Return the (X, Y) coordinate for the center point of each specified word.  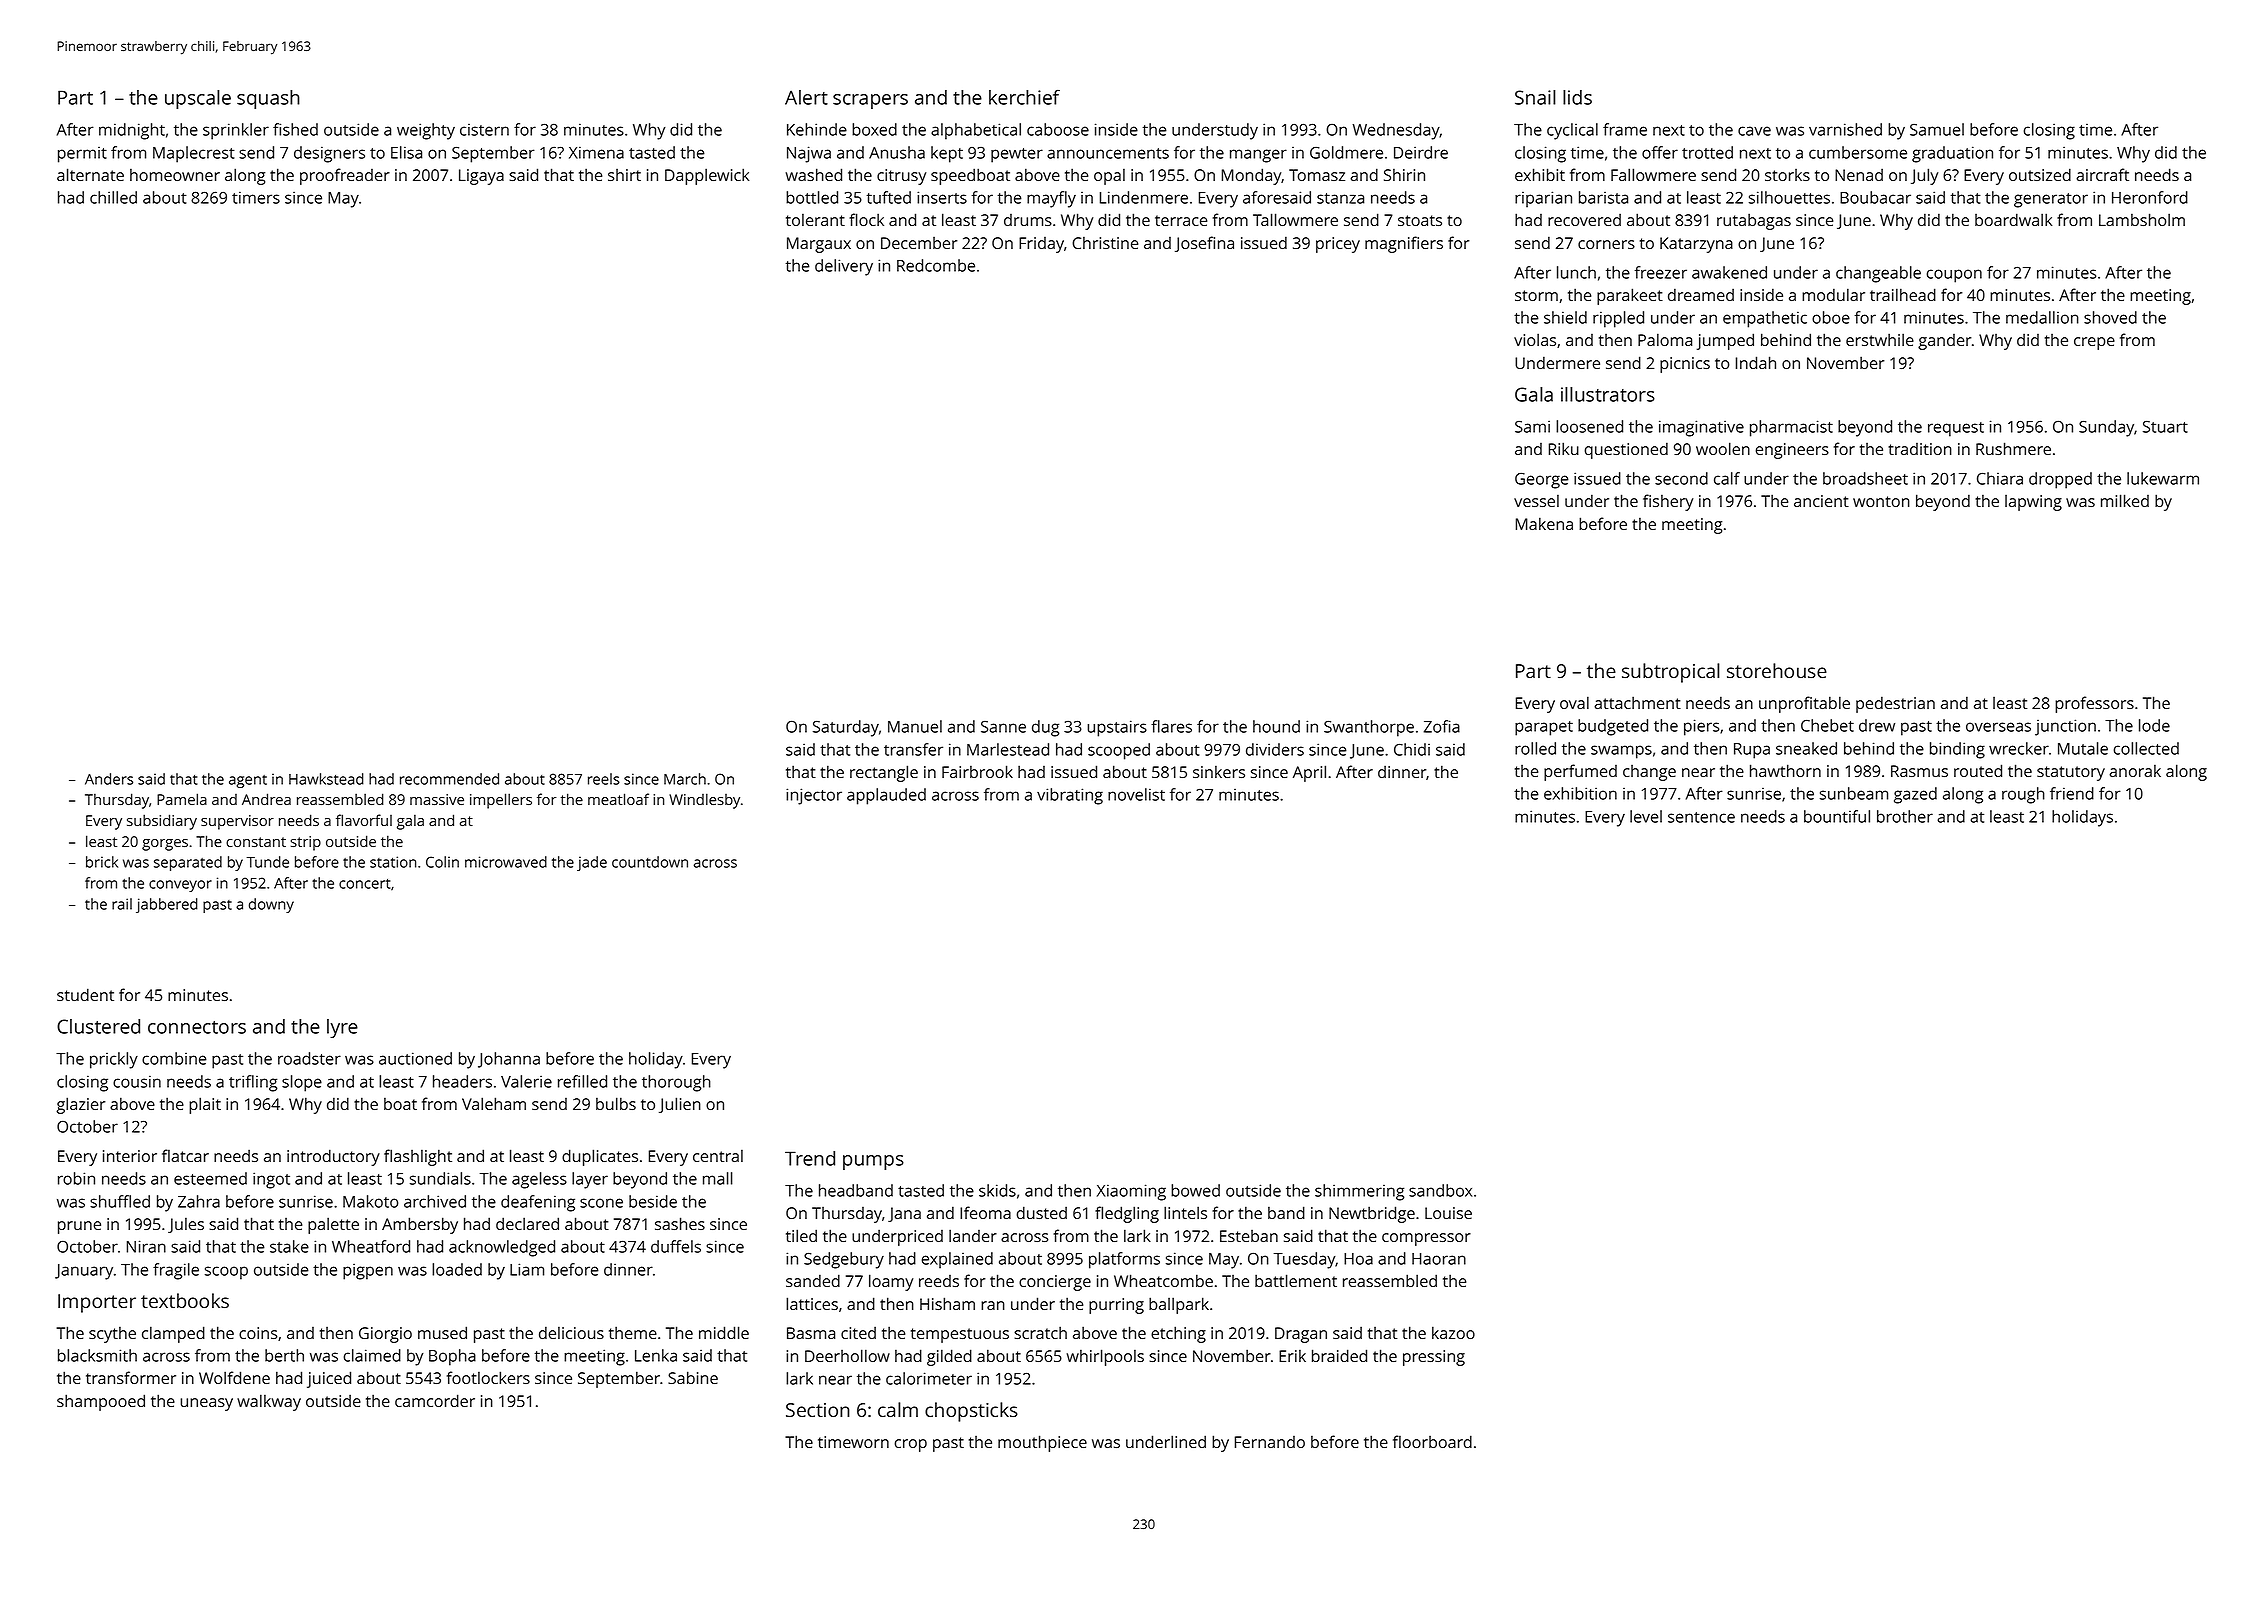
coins (258, 1333)
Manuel (915, 726)
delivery (844, 267)
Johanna (509, 1060)
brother (1905, 816)
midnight (132, 131)
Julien (680, 1105)
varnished (1845, 129)
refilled (582, 1081)
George (1542, 481)
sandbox (1440, 1190)
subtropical (1671, 673)
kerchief (1024, 97)
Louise (1448, 1213)
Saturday (846, 728)
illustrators (1608, 394)
